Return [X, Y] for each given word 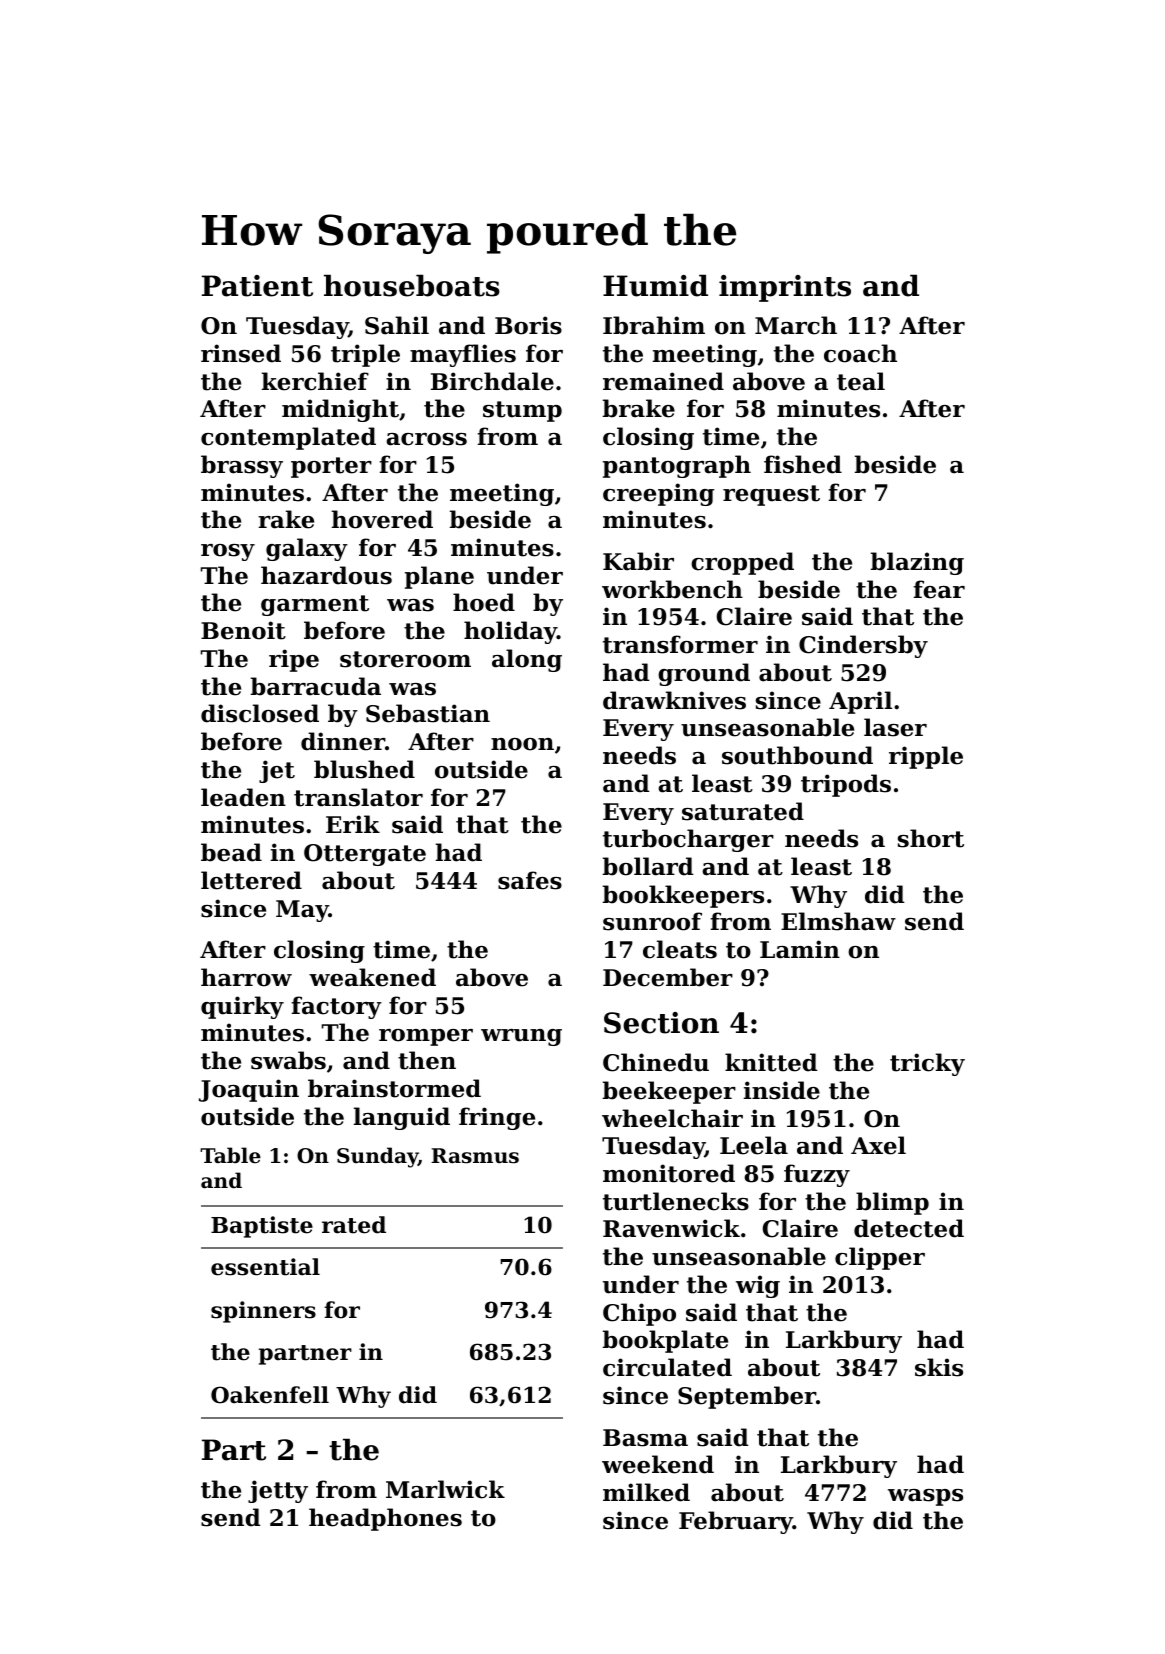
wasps [925, 1497]
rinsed [241, 353]
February [736, 1522]
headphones [385, 1519]
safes [530, 880]
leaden [243, 797]
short [931, 838]
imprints [785, 288]
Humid [655, 285]
